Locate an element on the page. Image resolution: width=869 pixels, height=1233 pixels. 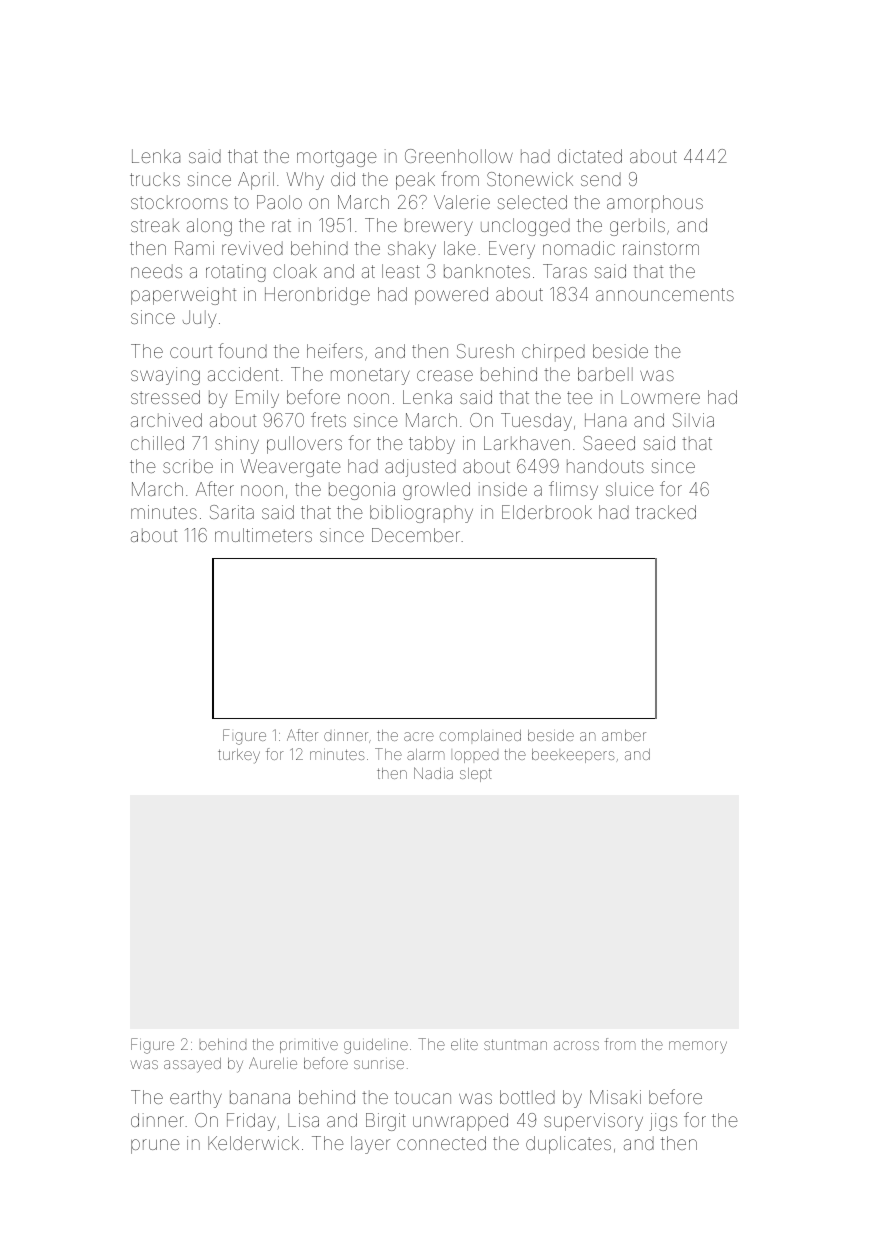
connected is located at coordinates (441, 1143).
